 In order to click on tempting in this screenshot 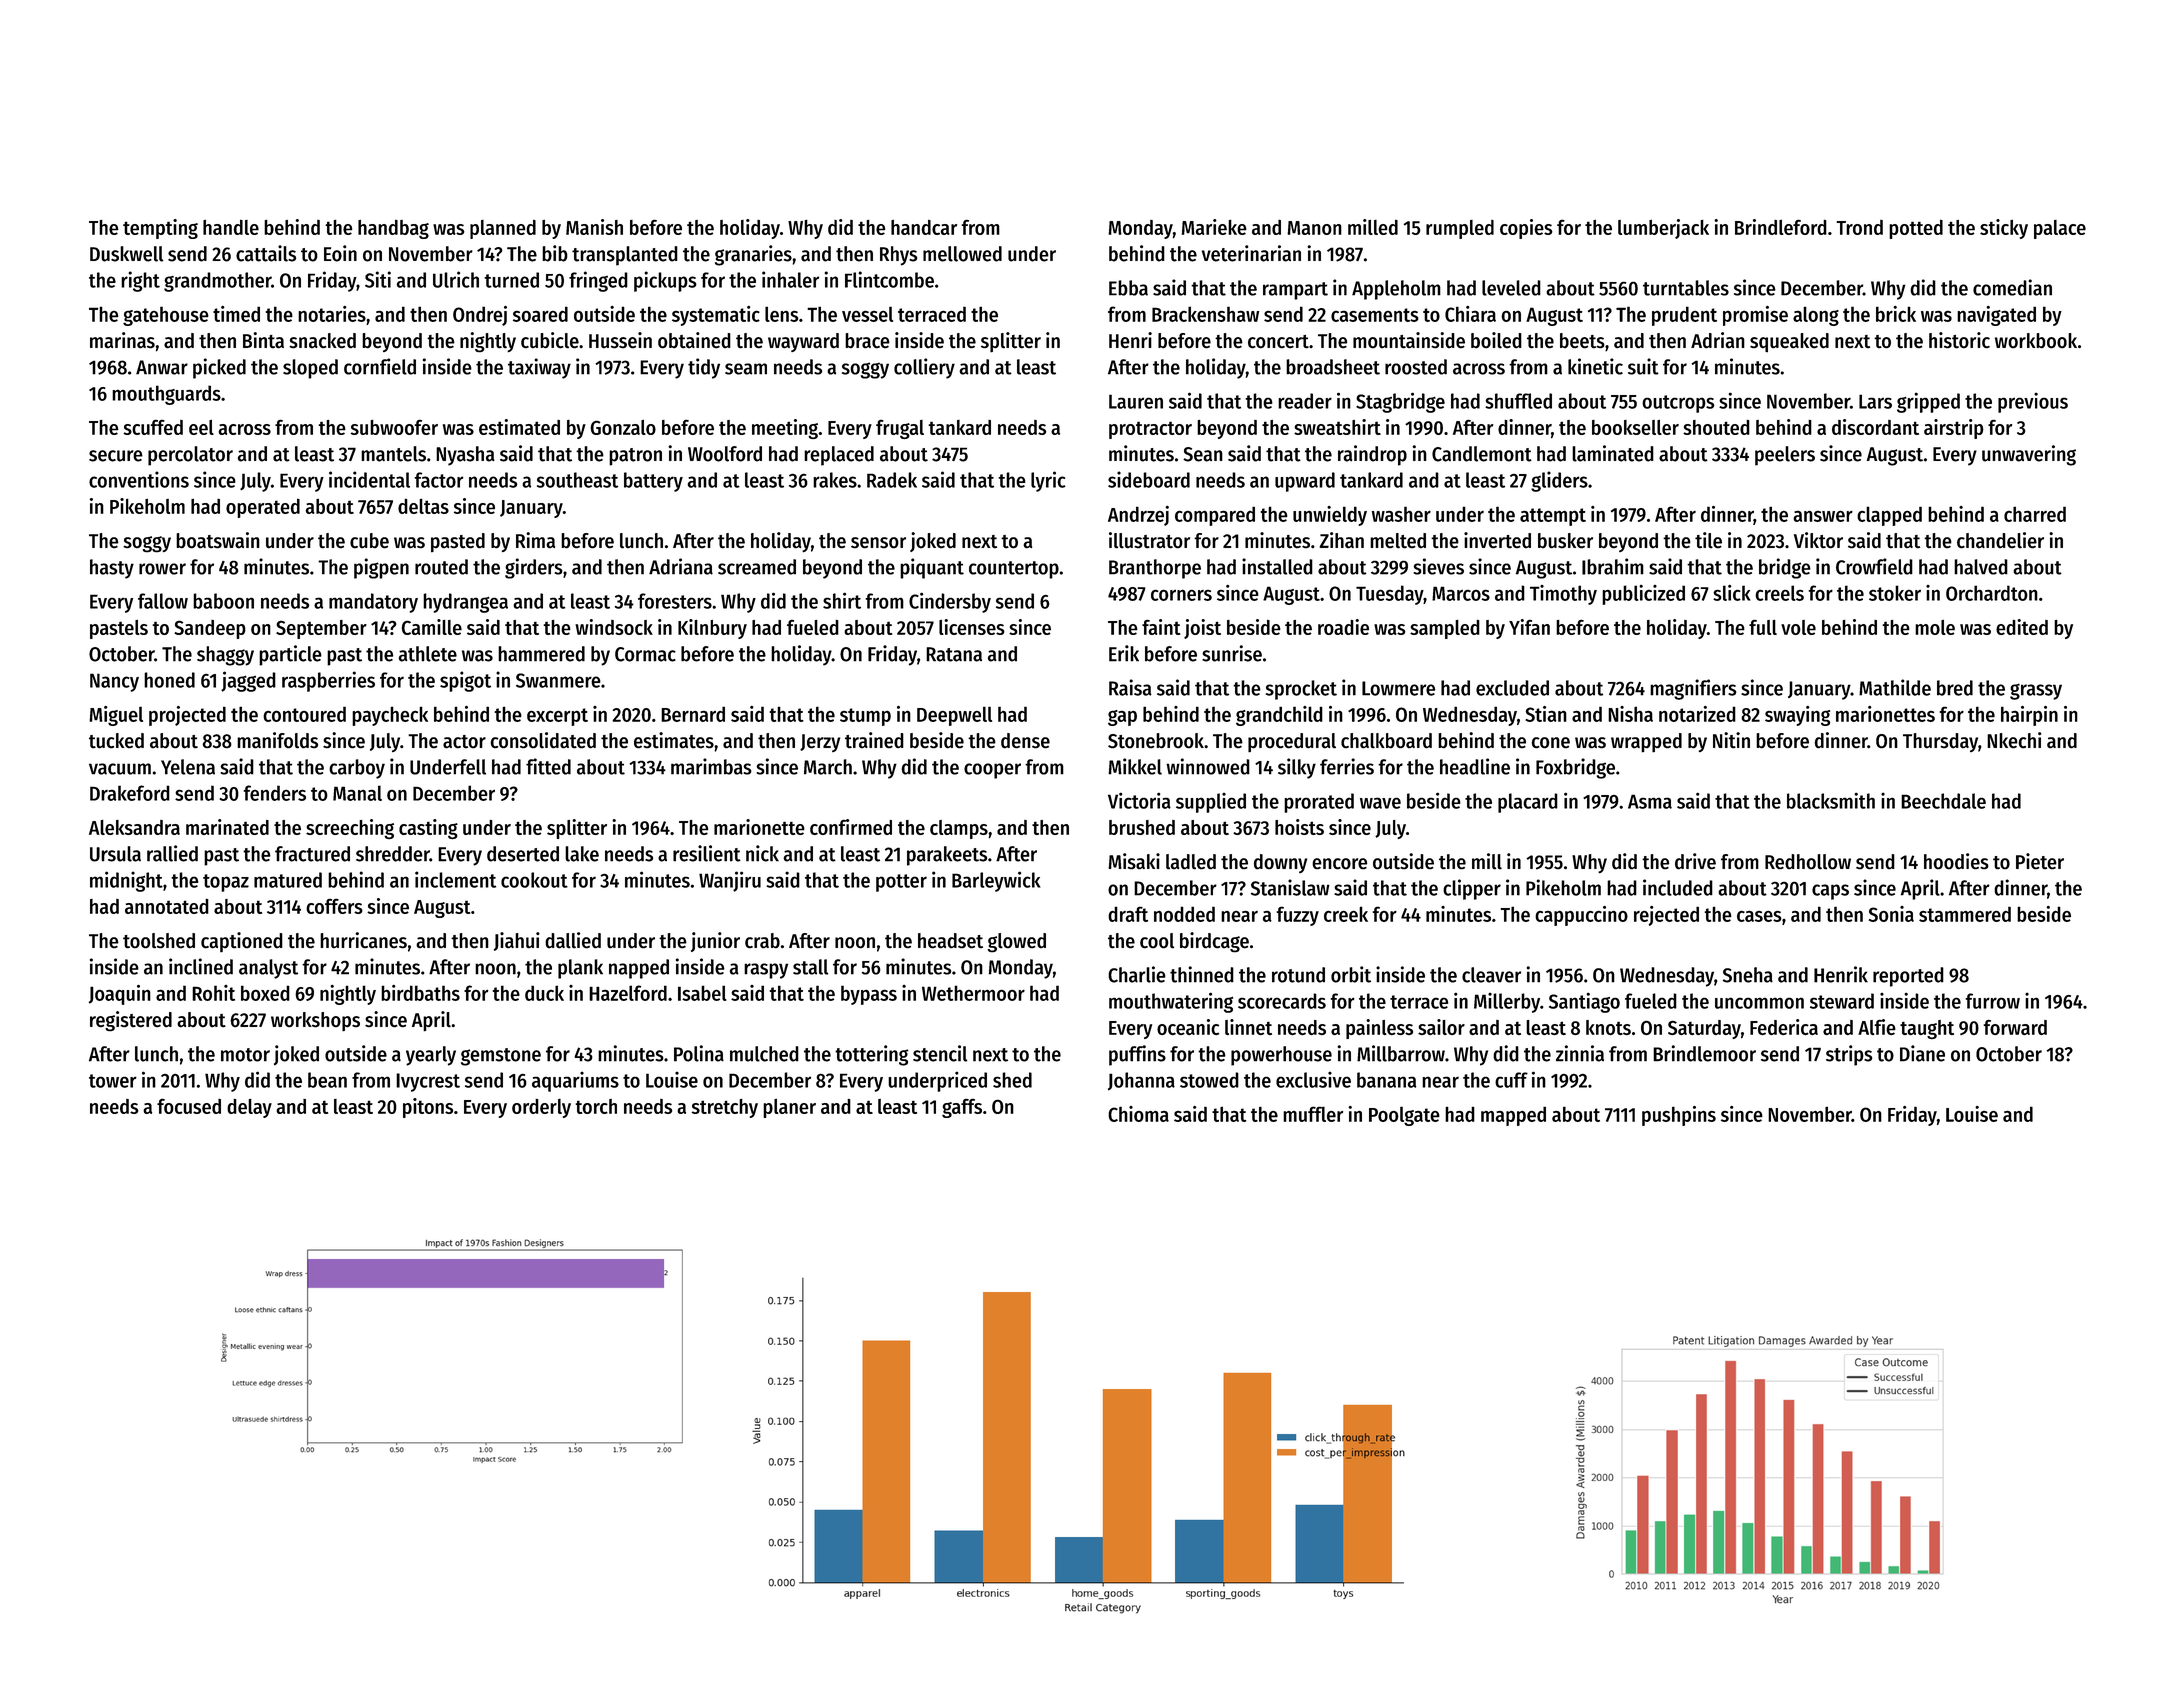, I will do `click(160, 229)`.
